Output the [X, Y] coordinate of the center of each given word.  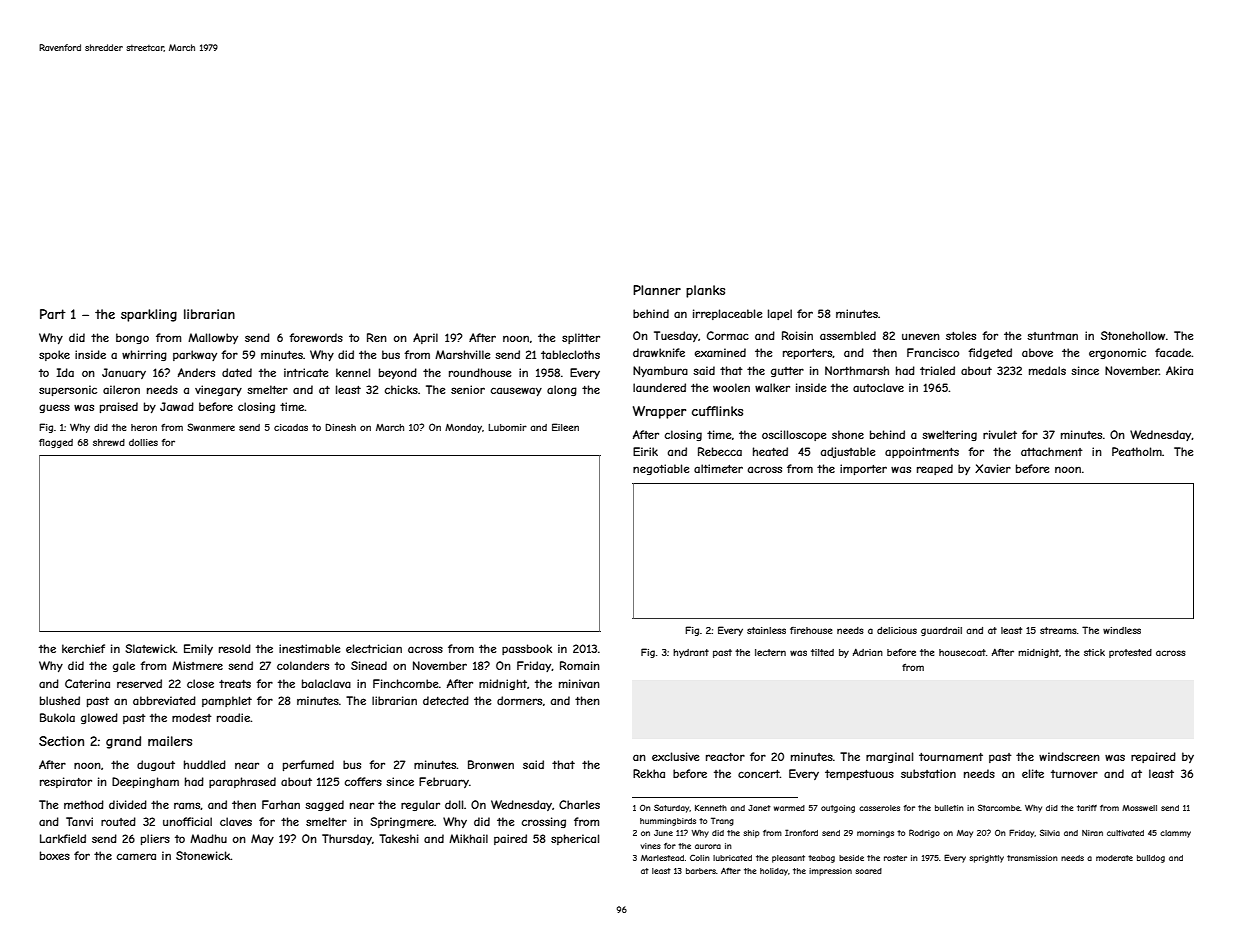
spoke [54, 355]
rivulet [1000, 434]
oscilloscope [794, 435]
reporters [807, 354]
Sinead [369, 665]
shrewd [109, 442]
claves [236, 821]
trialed [937, 370]
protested [1130, 653]
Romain [580, 665]
